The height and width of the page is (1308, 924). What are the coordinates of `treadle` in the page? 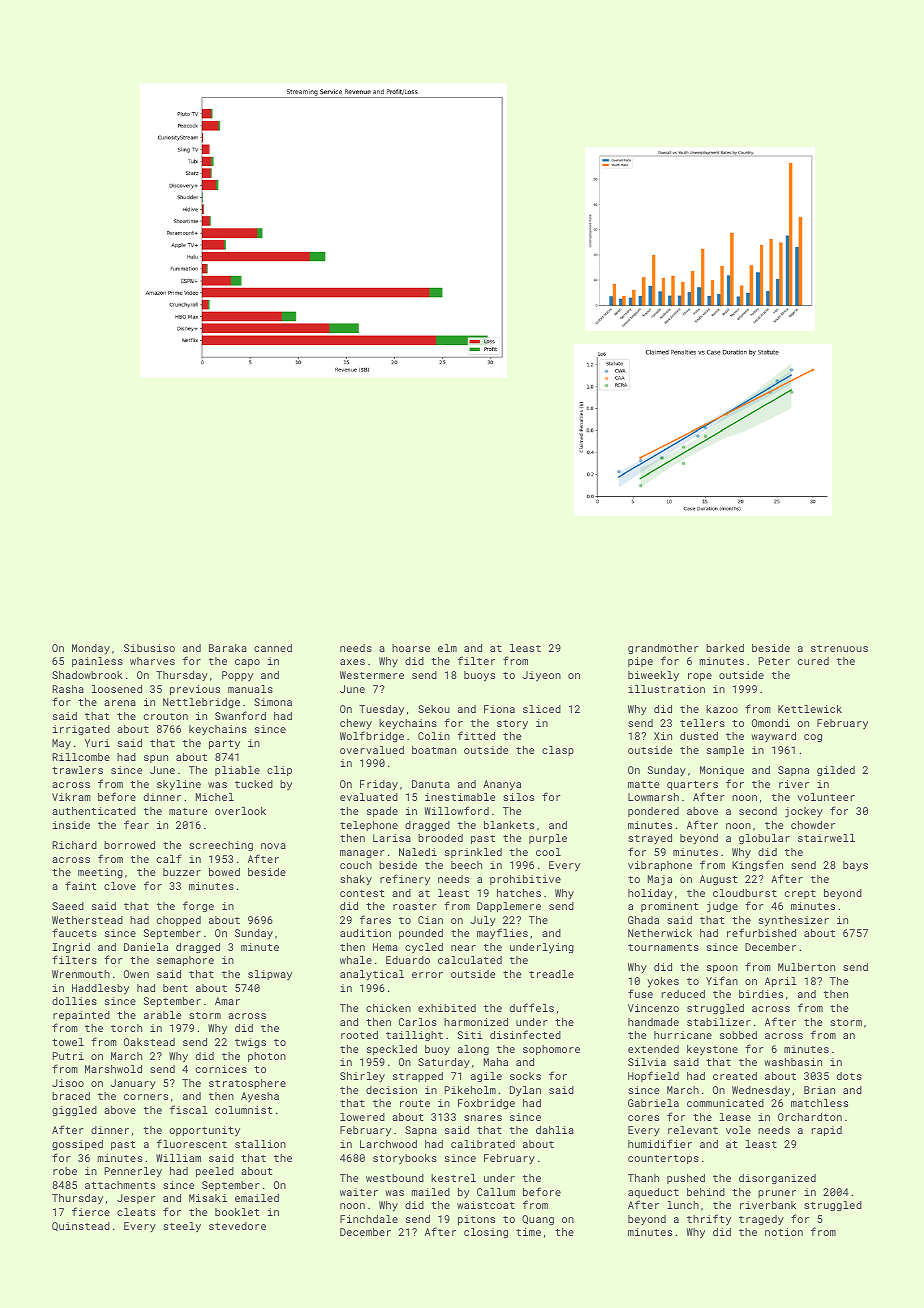 It's located at (551, 974).
